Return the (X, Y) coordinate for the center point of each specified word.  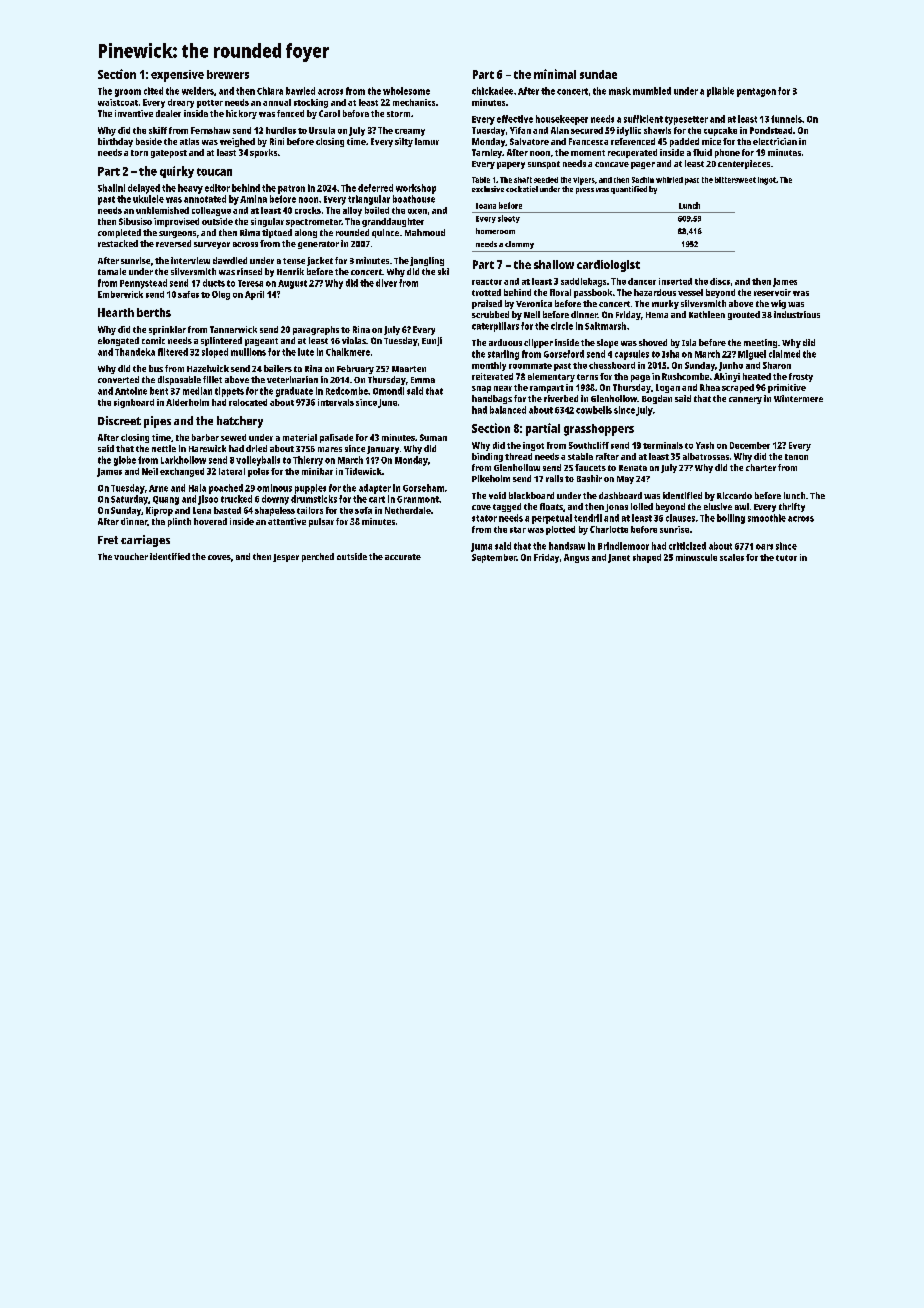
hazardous (655, 292)
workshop (416, 189)
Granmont (418, 499)
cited (153, 91)
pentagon (756, 92)
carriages (145, 541)
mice (711, 141)
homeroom (495, 231)
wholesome (406, 91)
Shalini (111, 188)
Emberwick (120, 294)
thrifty (792, 507)
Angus (576, 558)
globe (125, 461)
